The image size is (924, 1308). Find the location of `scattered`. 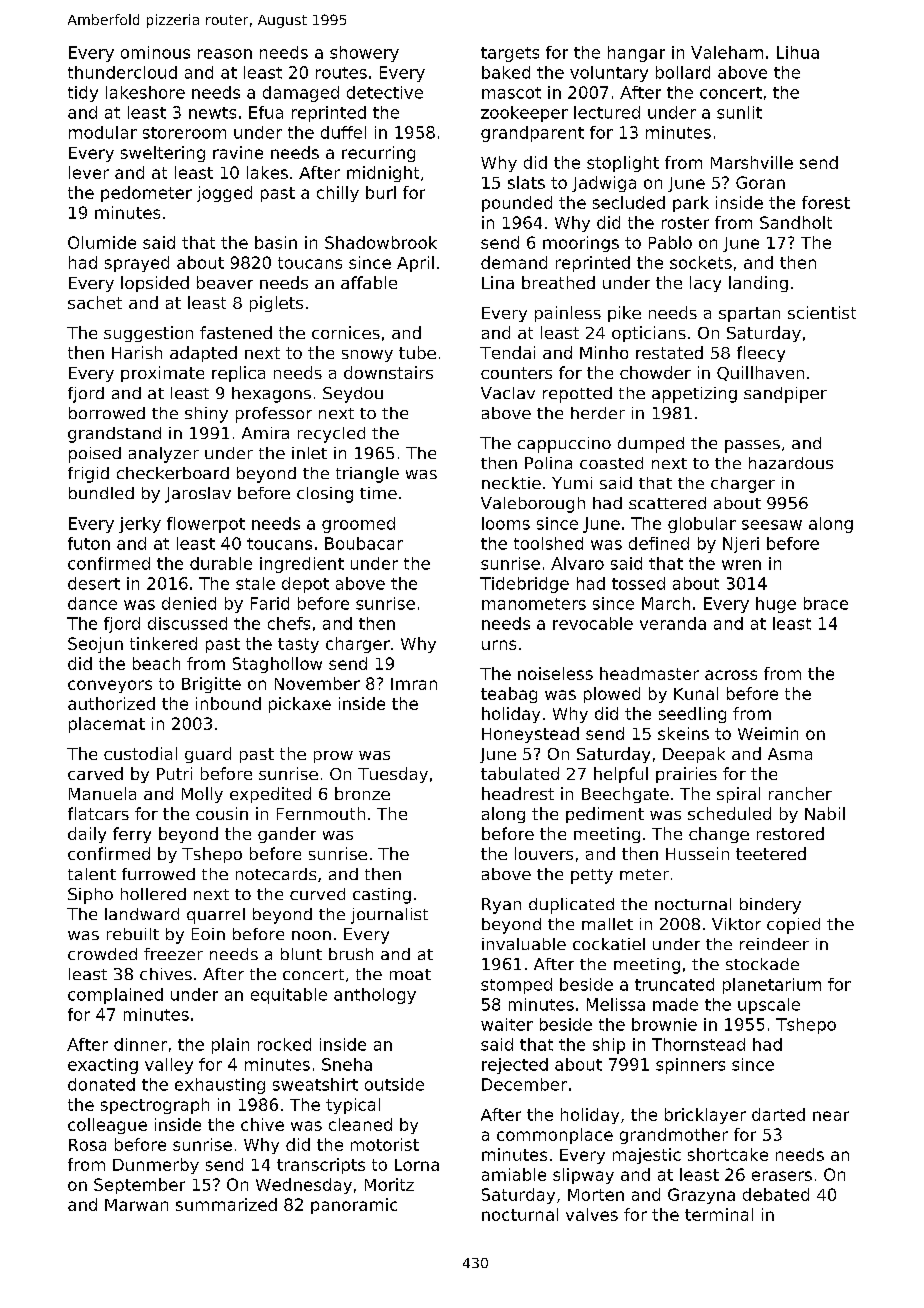

scattered is located at coordinates (667, 503).
